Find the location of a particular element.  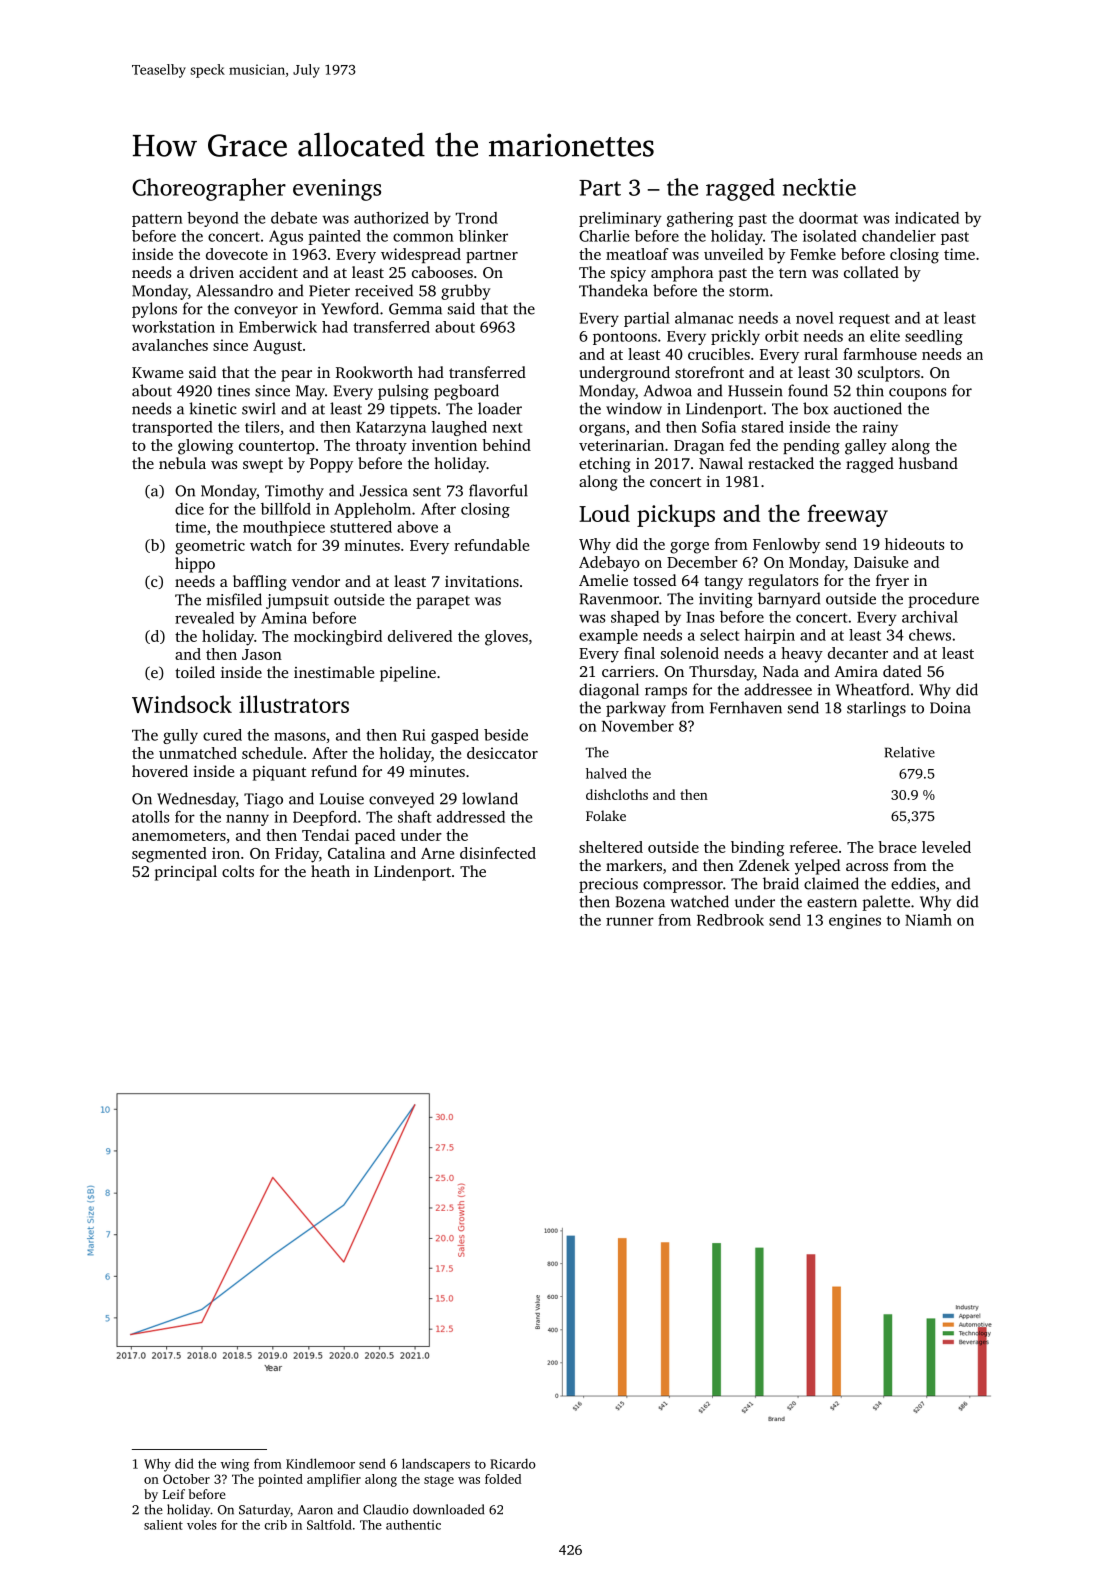

runner is located at coordinates (630, 921).
